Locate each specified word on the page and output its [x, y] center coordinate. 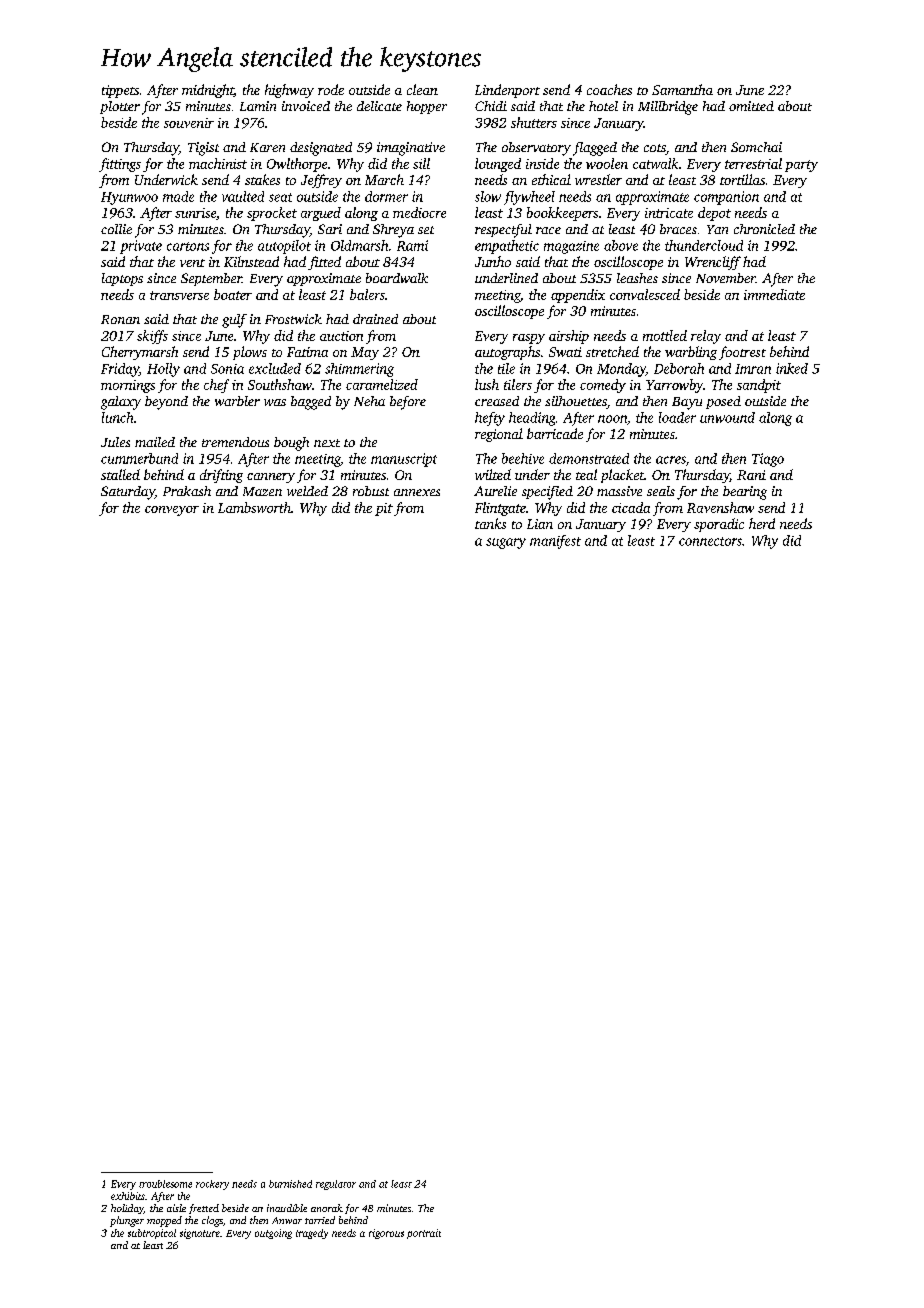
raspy [529, 339]
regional [499, 435]
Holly [163, 370]
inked [792, 368]
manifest [555, 542]
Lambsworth [254, 507]
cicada [631, 507]
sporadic [719, 525]
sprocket [272, 214]
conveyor [172, 511]
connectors [710, 541]
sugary [506, 543]
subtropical [152, 1234]
